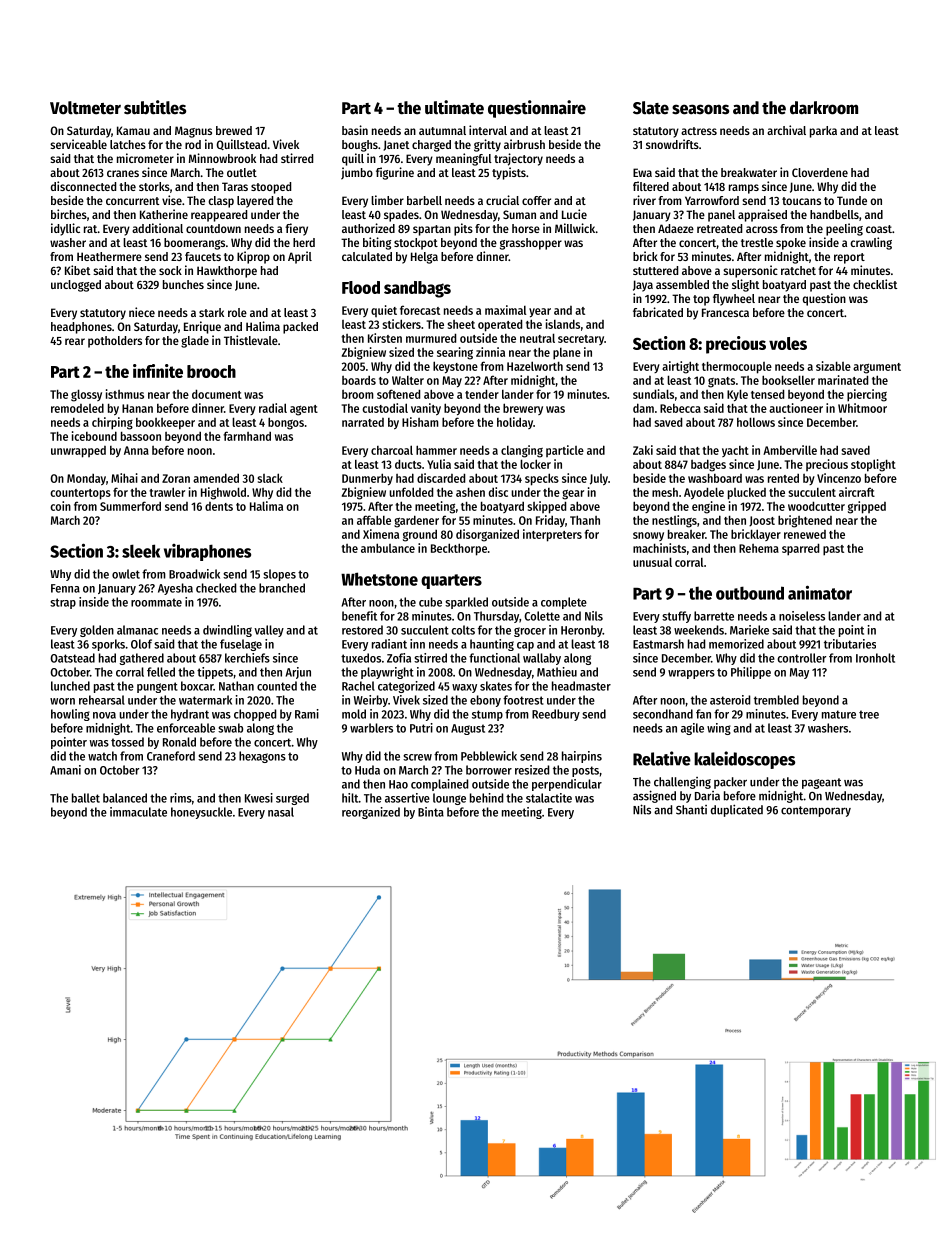 This screenshot has width=952, height=1233. I want to click on aircraft, so click(857, 492).
